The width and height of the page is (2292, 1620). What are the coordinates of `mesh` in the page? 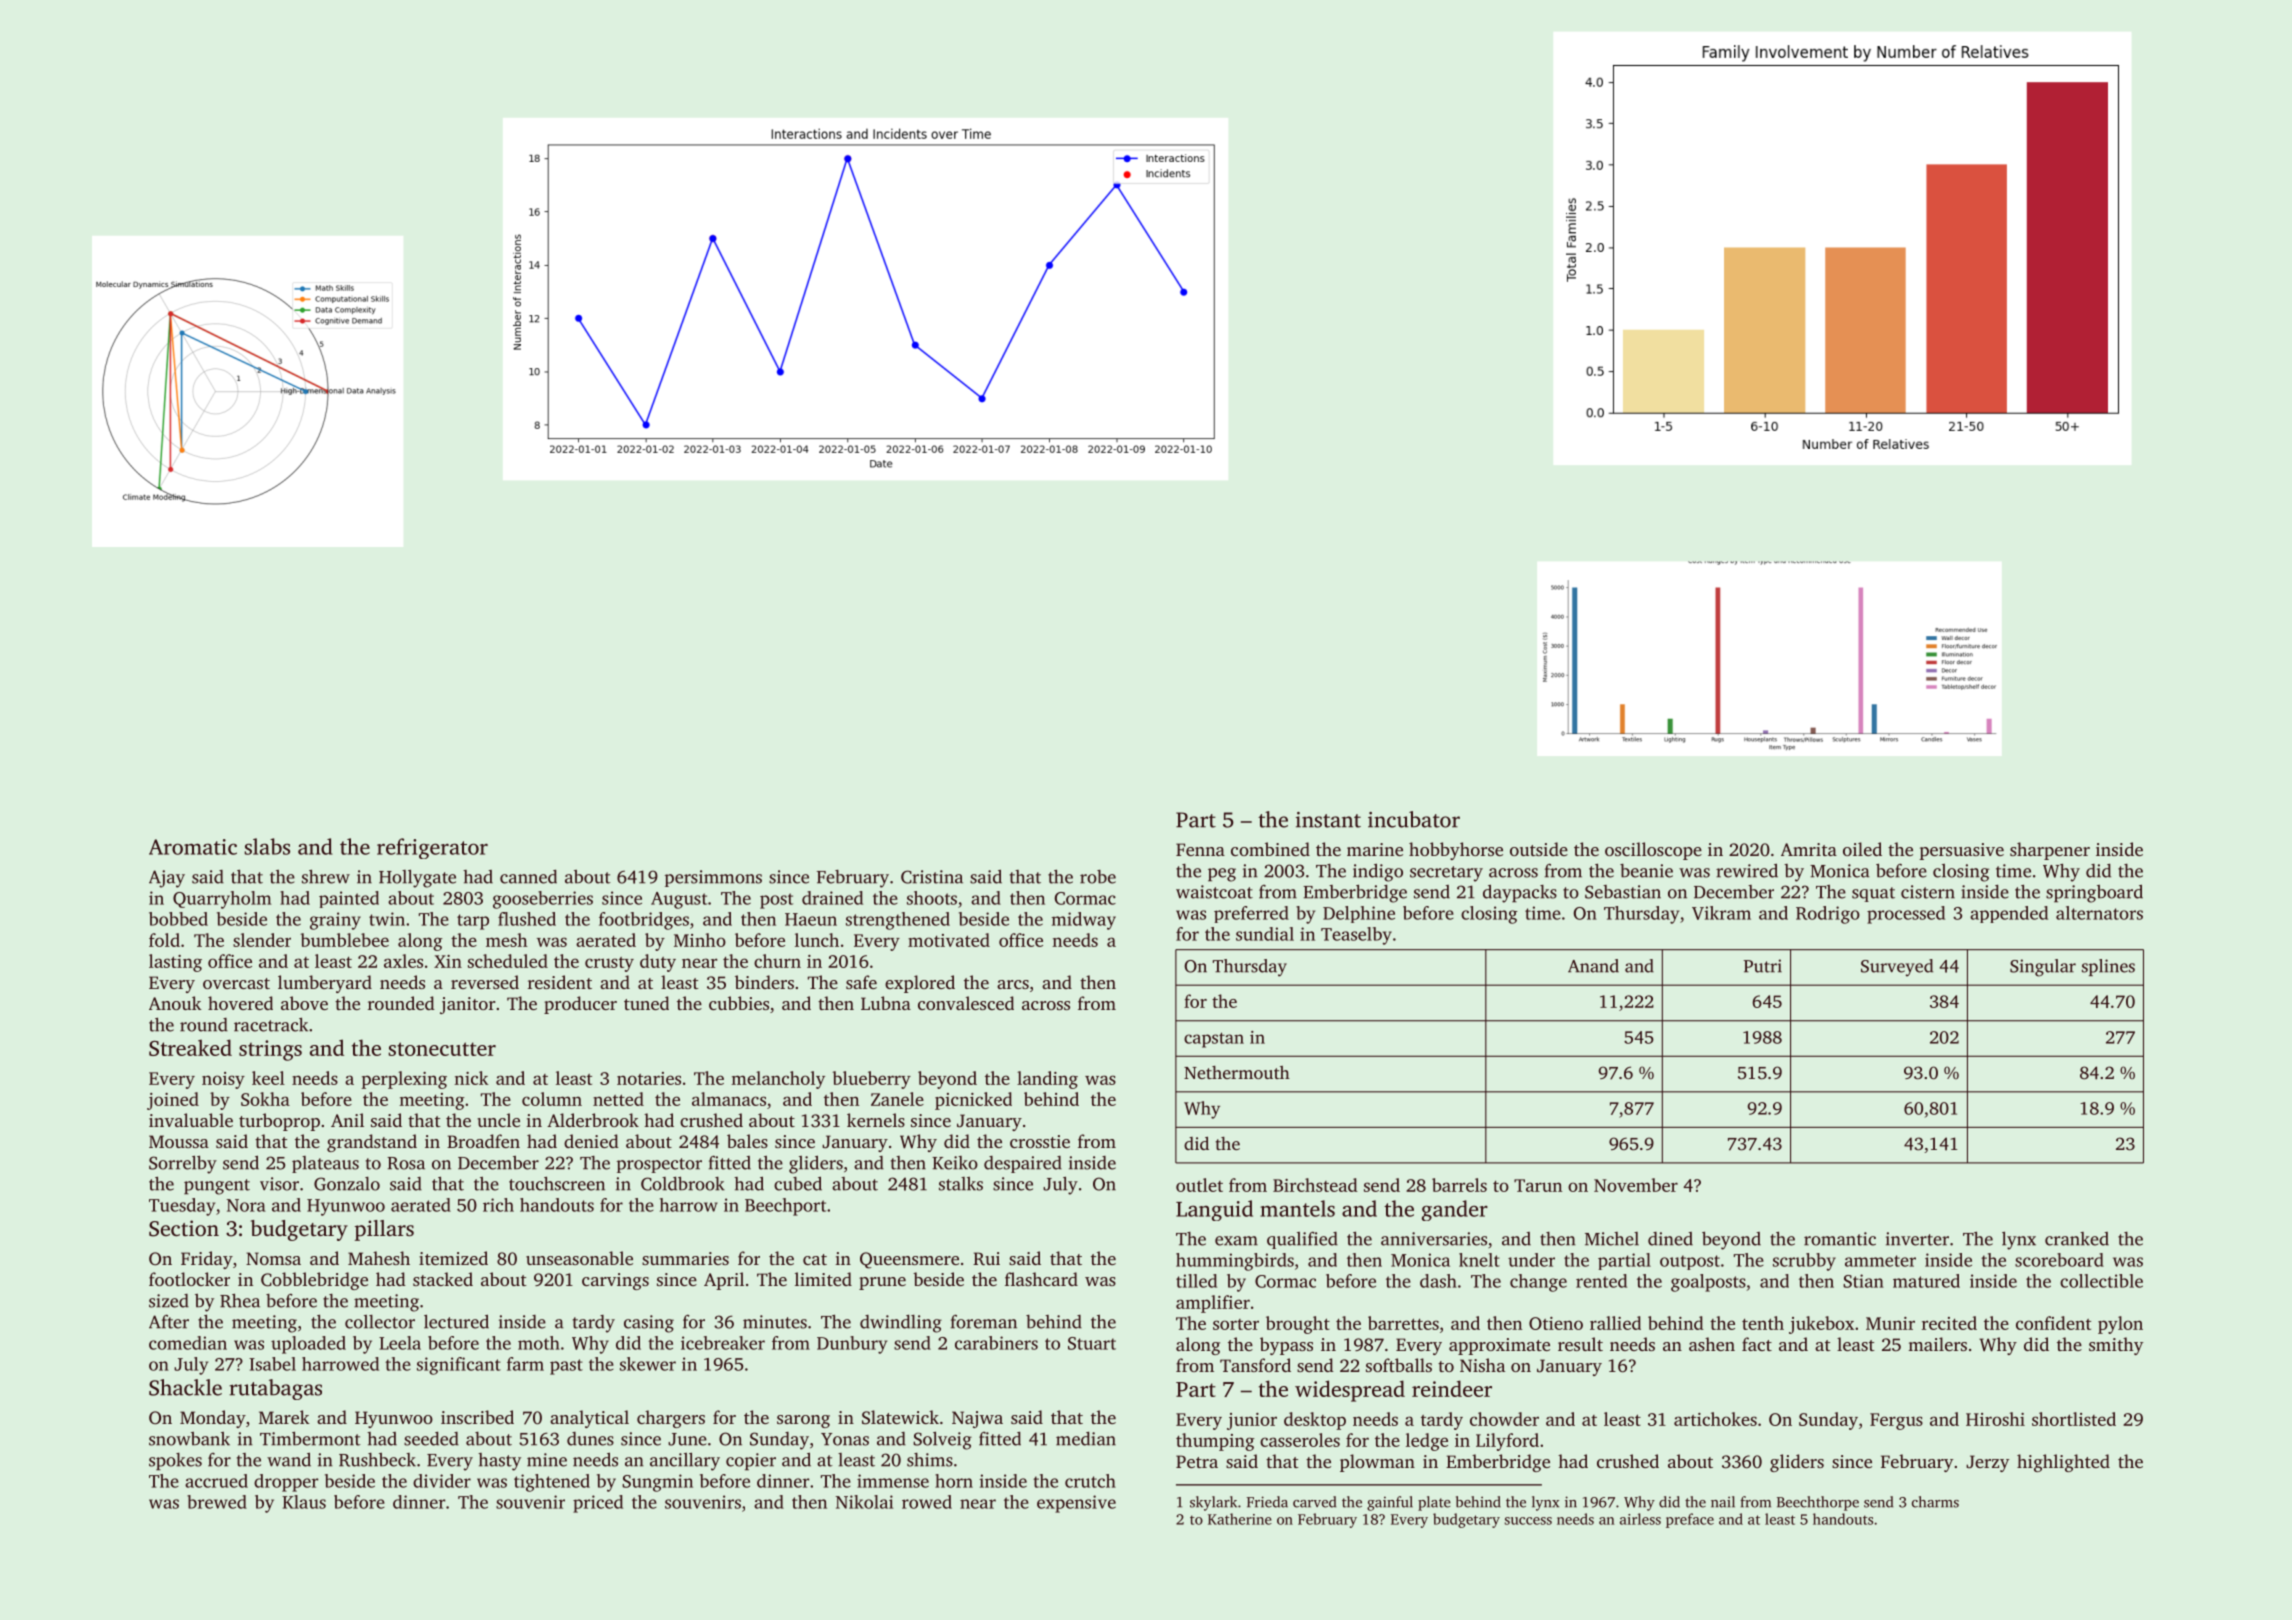 It's located at (507, 940).
